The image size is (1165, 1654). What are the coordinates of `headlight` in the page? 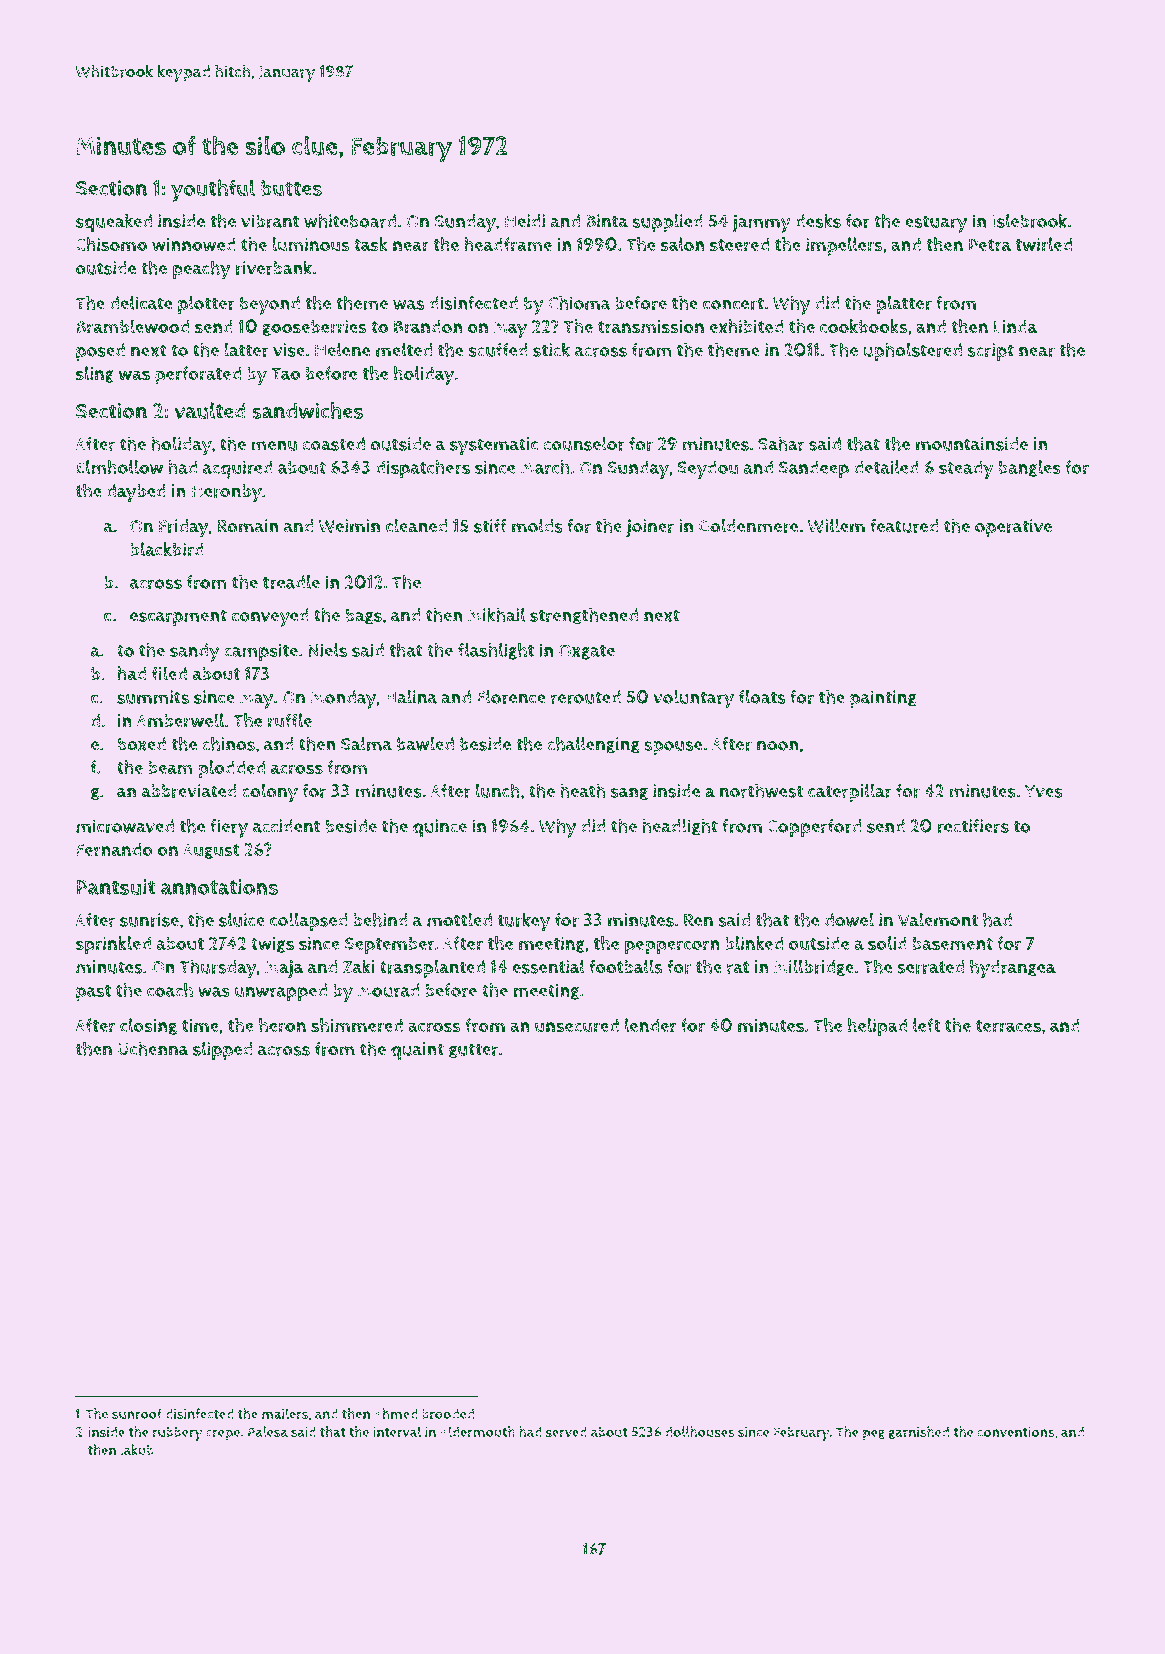 It's located at (680, 827).
